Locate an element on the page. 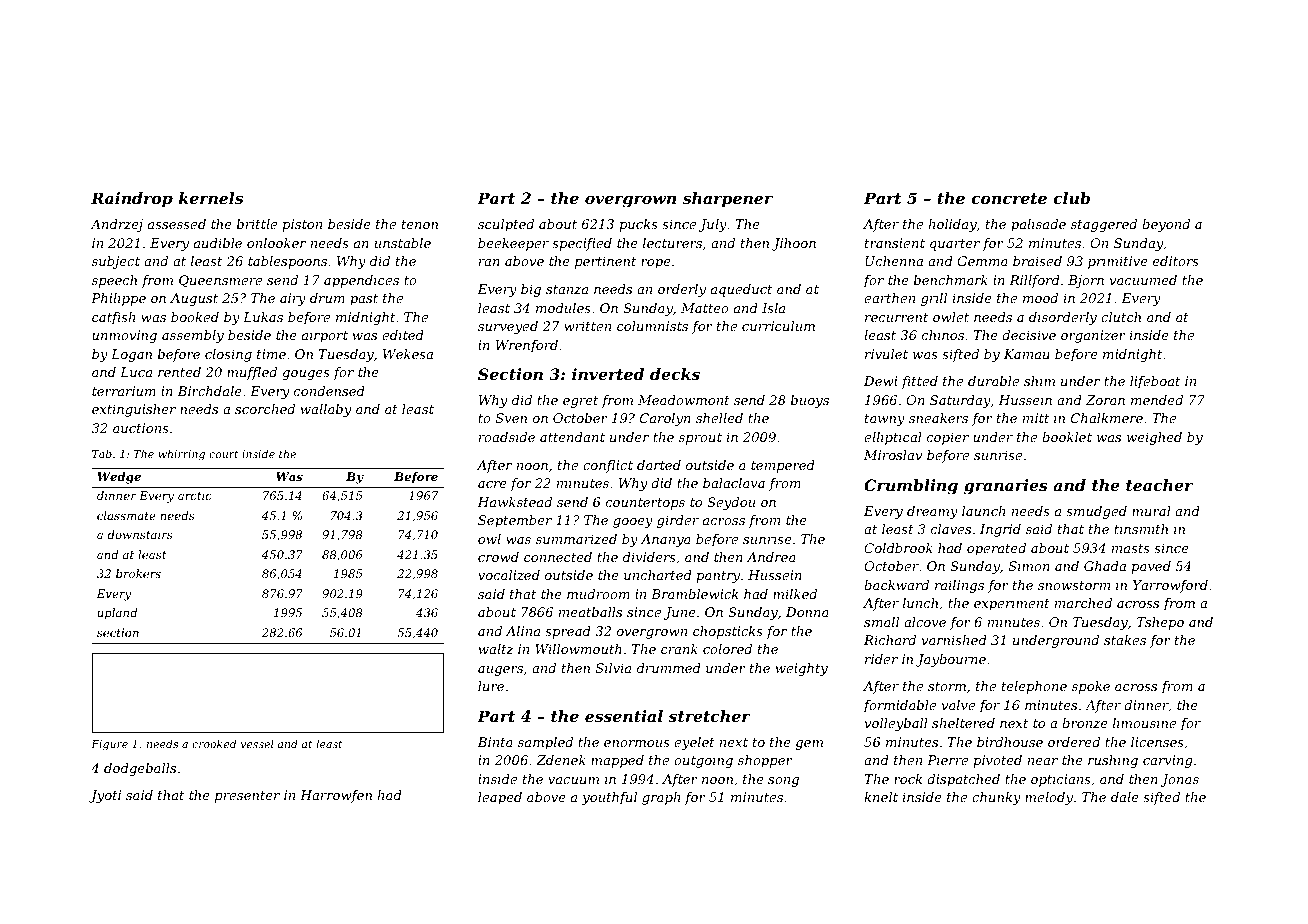 This document has width=1308, height=924. vocalized is located at coordinates (509, 575).
